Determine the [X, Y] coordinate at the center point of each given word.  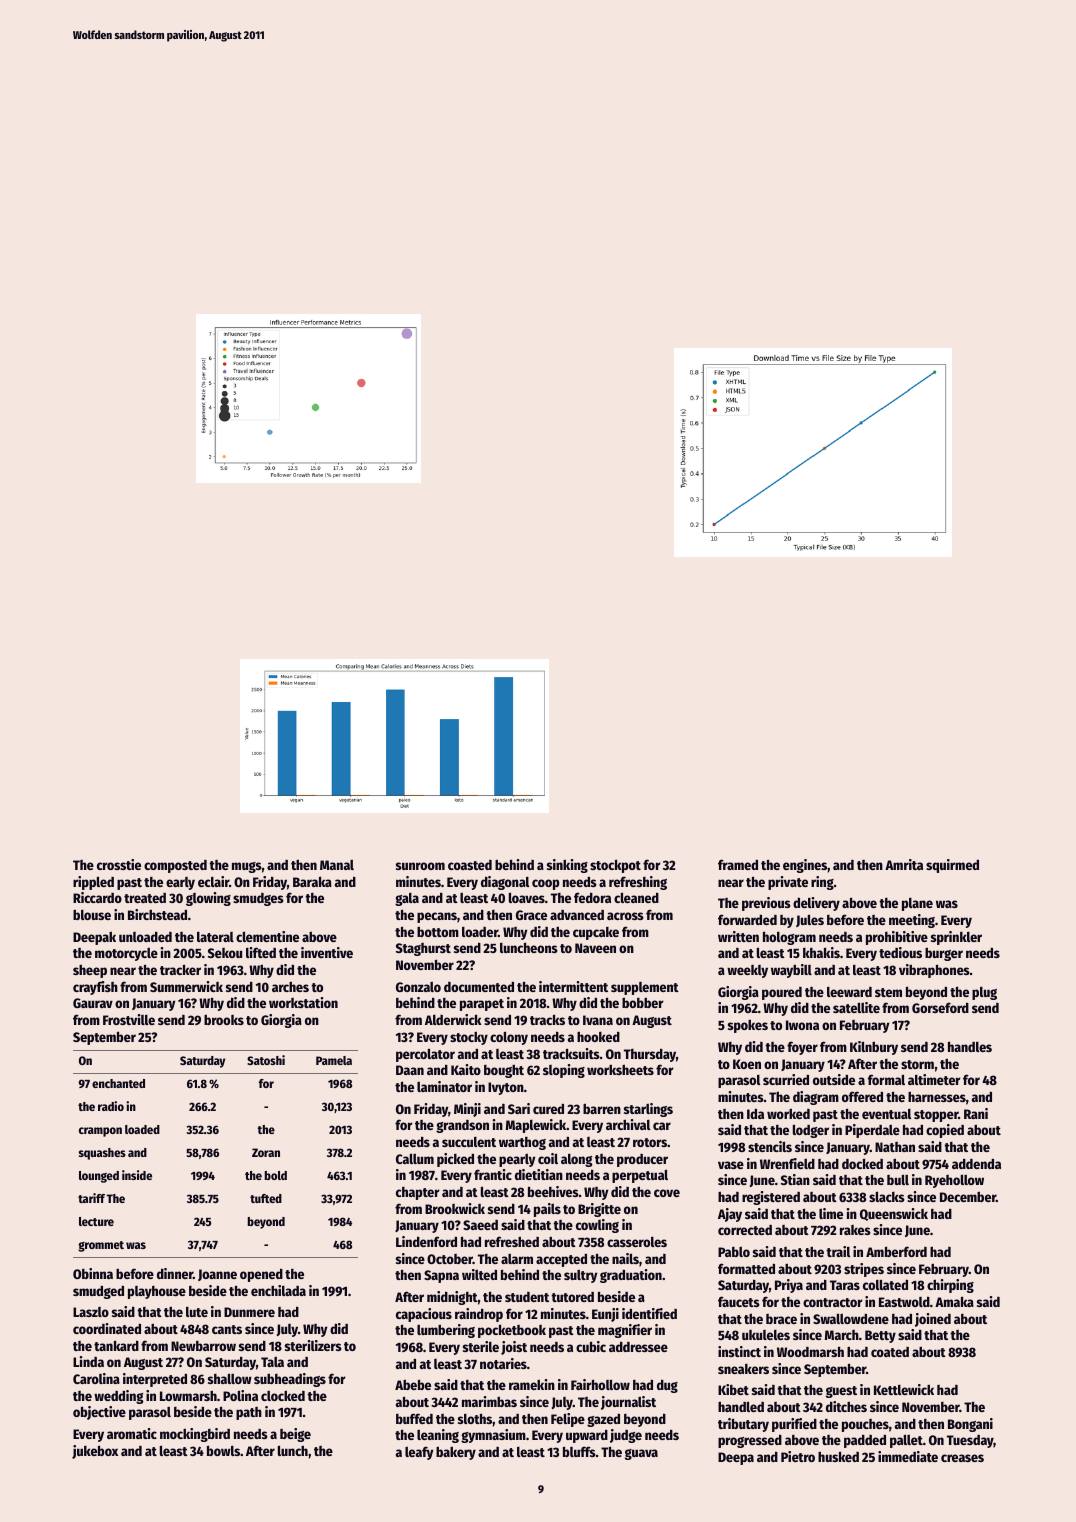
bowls [223, 1450]
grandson [462, 1126]
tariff [91, 1198]
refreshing [638, 883]
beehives [553, 1191]
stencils [770, 1146]
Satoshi [266, 1060]
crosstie [119, 864]
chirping [950, 1286]
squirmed [952, 866]
